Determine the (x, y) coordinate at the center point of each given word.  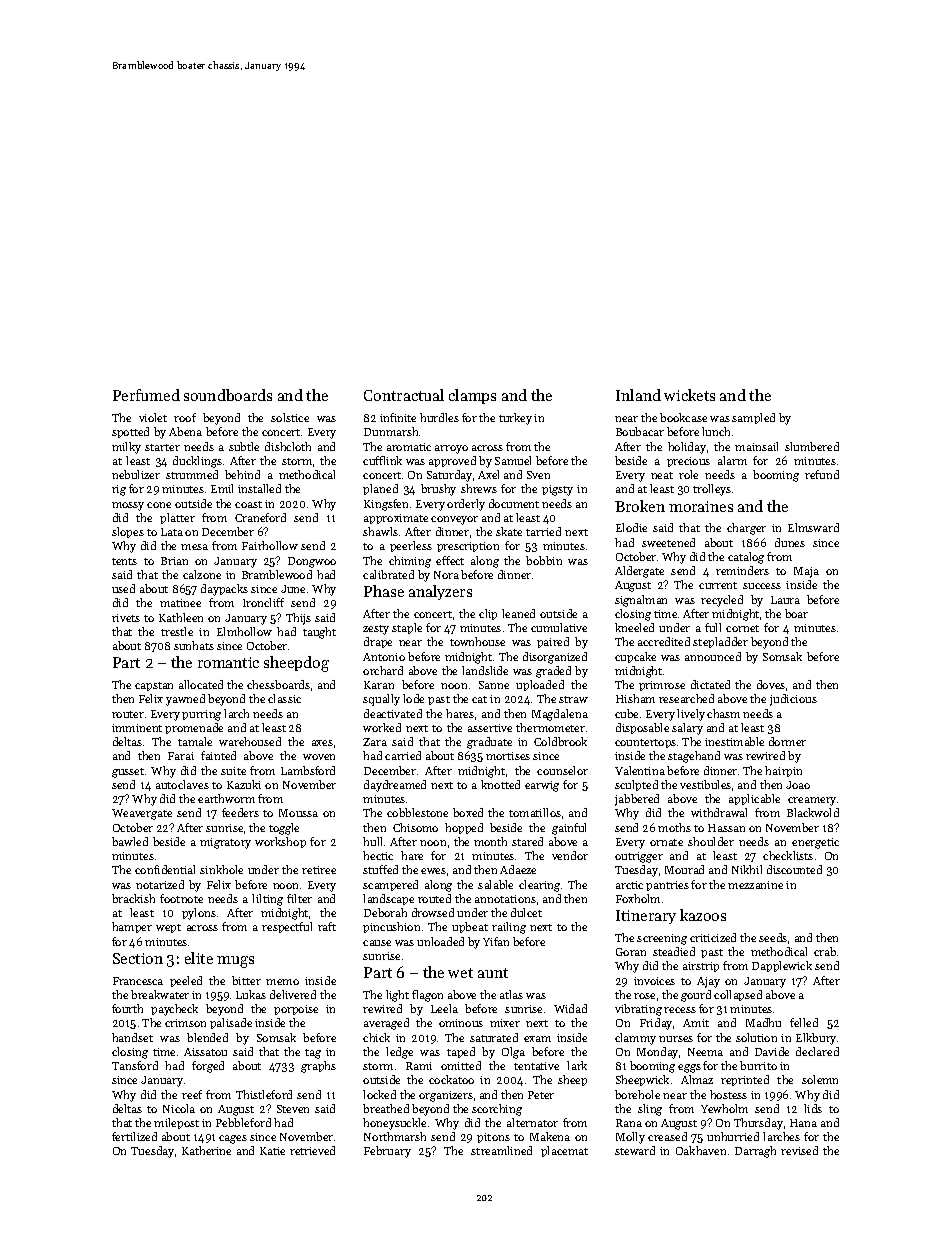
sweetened (668, 542)
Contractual (404, 395)
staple (407, 628)
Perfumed (146, 395)
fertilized (134, 1136)
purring (201, 715)
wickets (689, 395)
